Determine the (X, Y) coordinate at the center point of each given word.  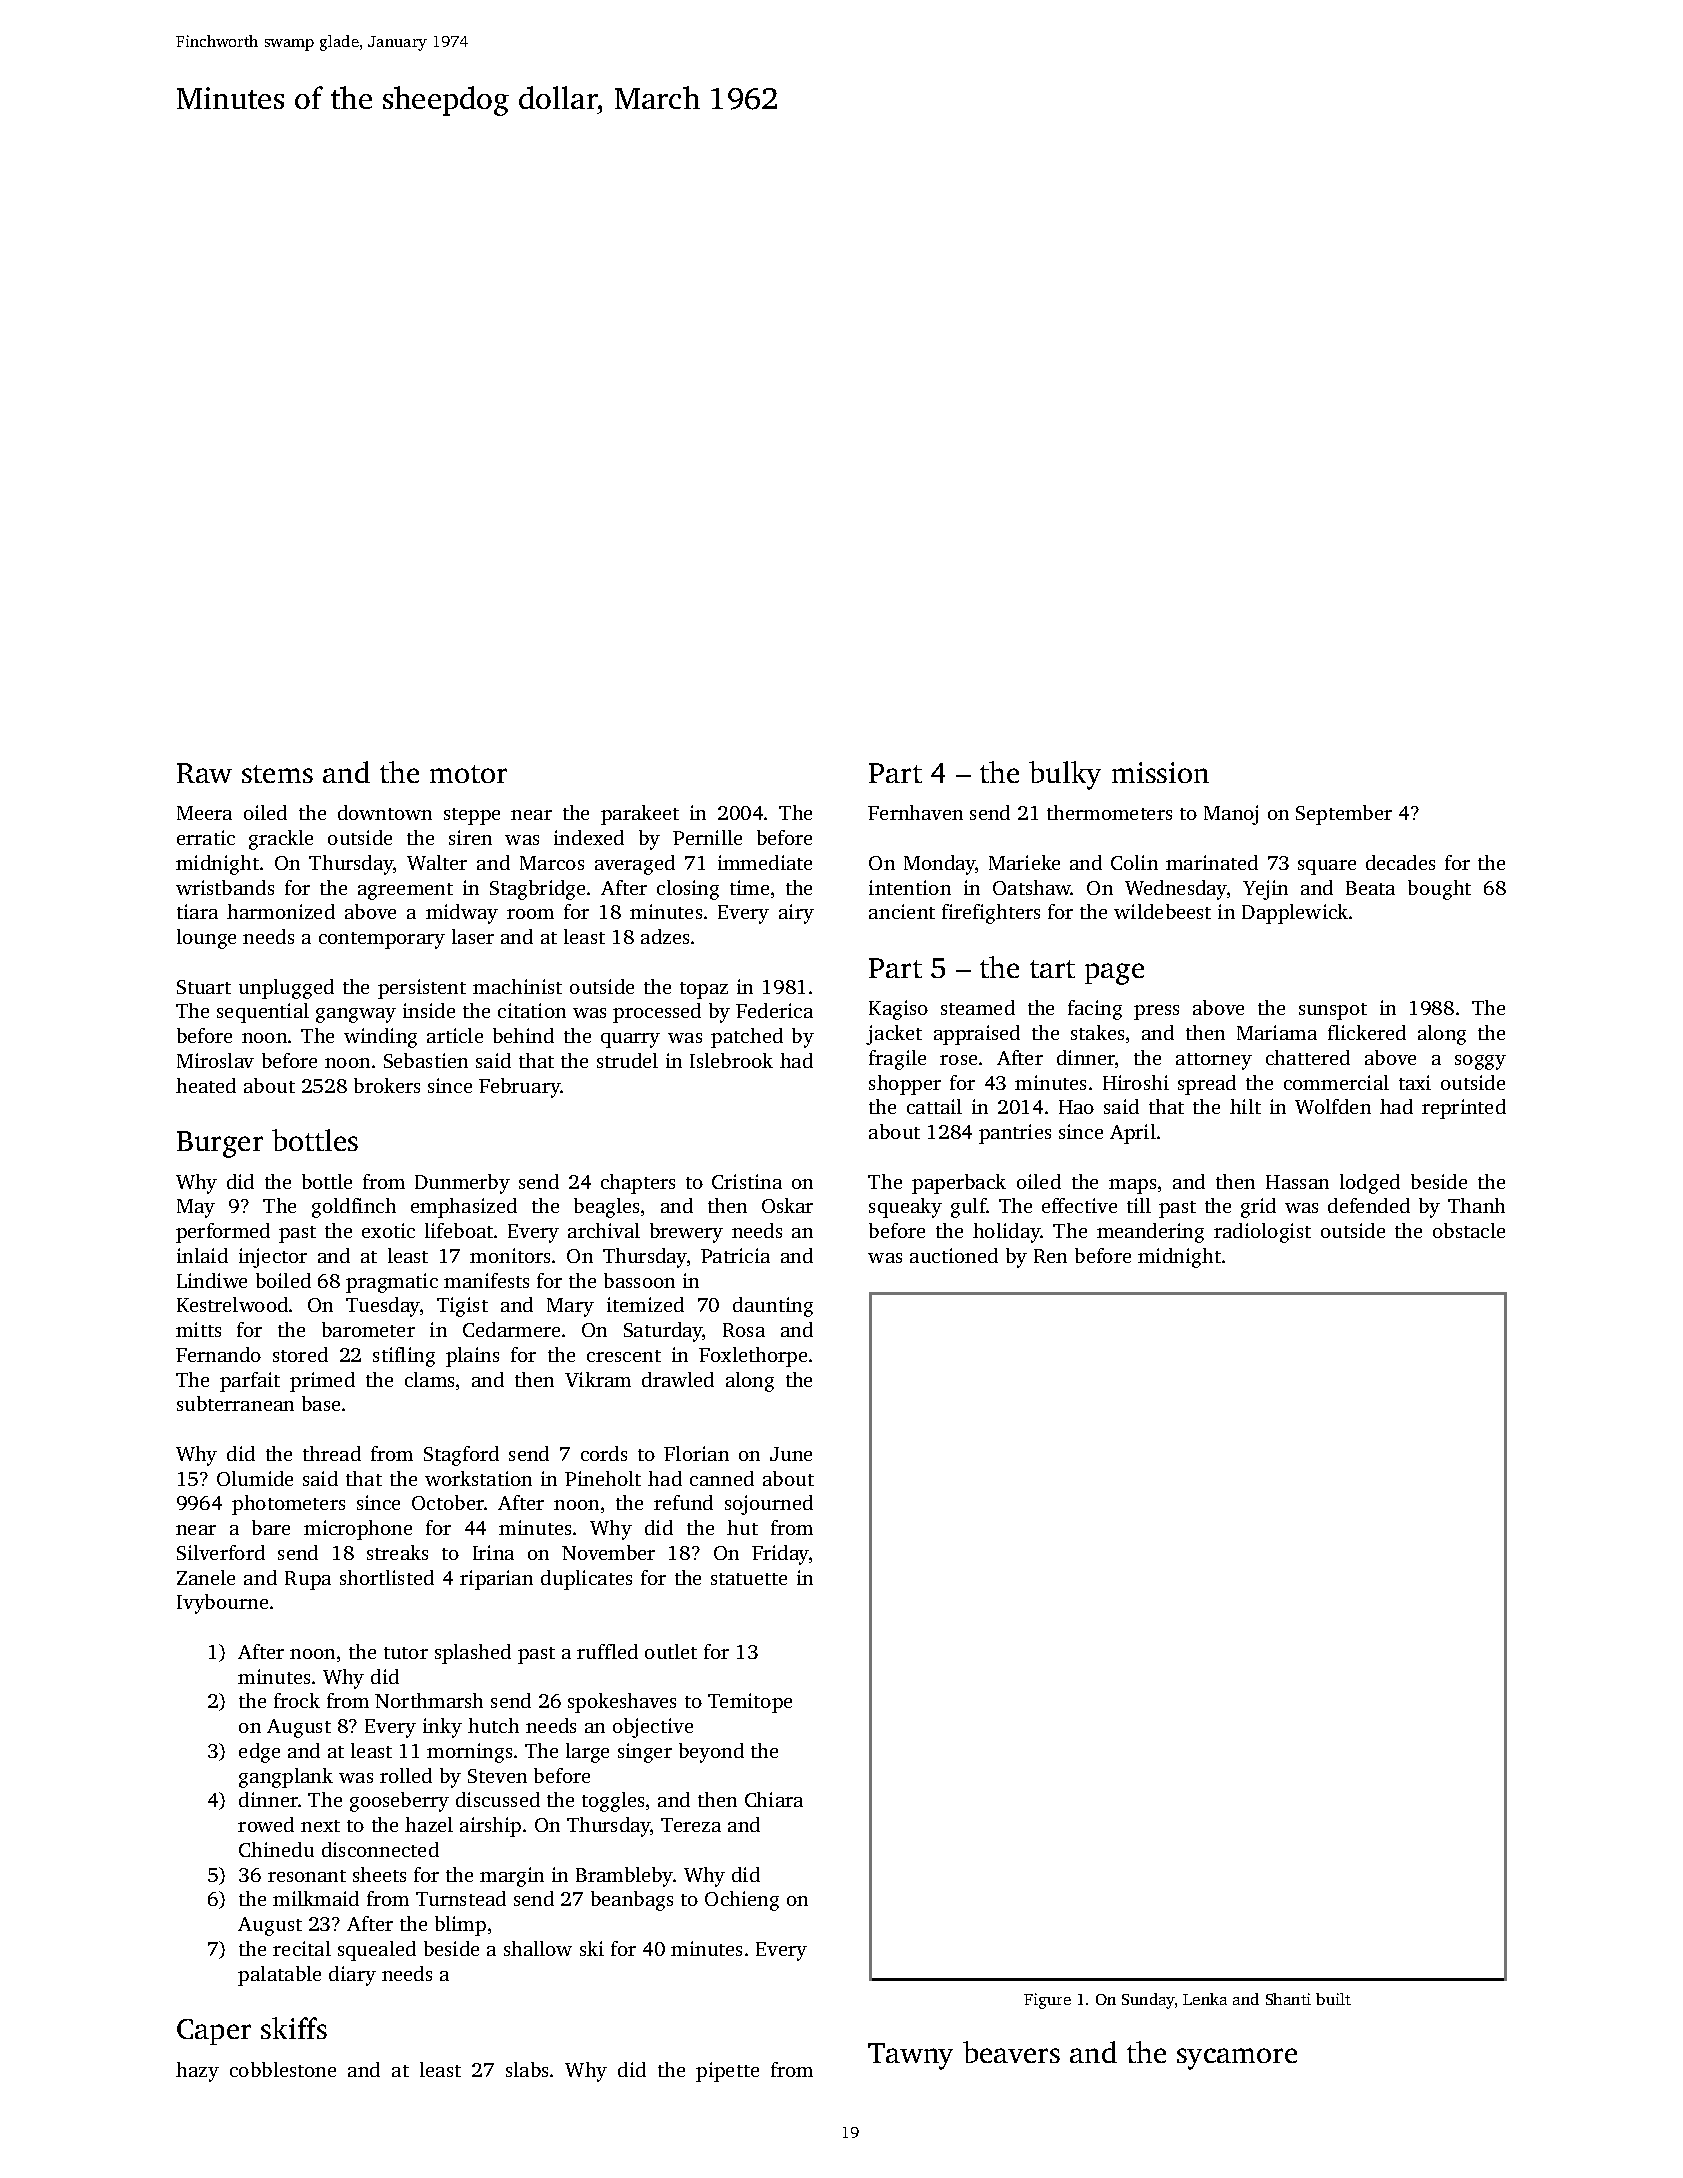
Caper (214, 2032)
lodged (1370, 1184)
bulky (1065, 775)
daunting (773, 1307)
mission (1160, 772)
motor (468, 774)
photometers (288, 1505)
